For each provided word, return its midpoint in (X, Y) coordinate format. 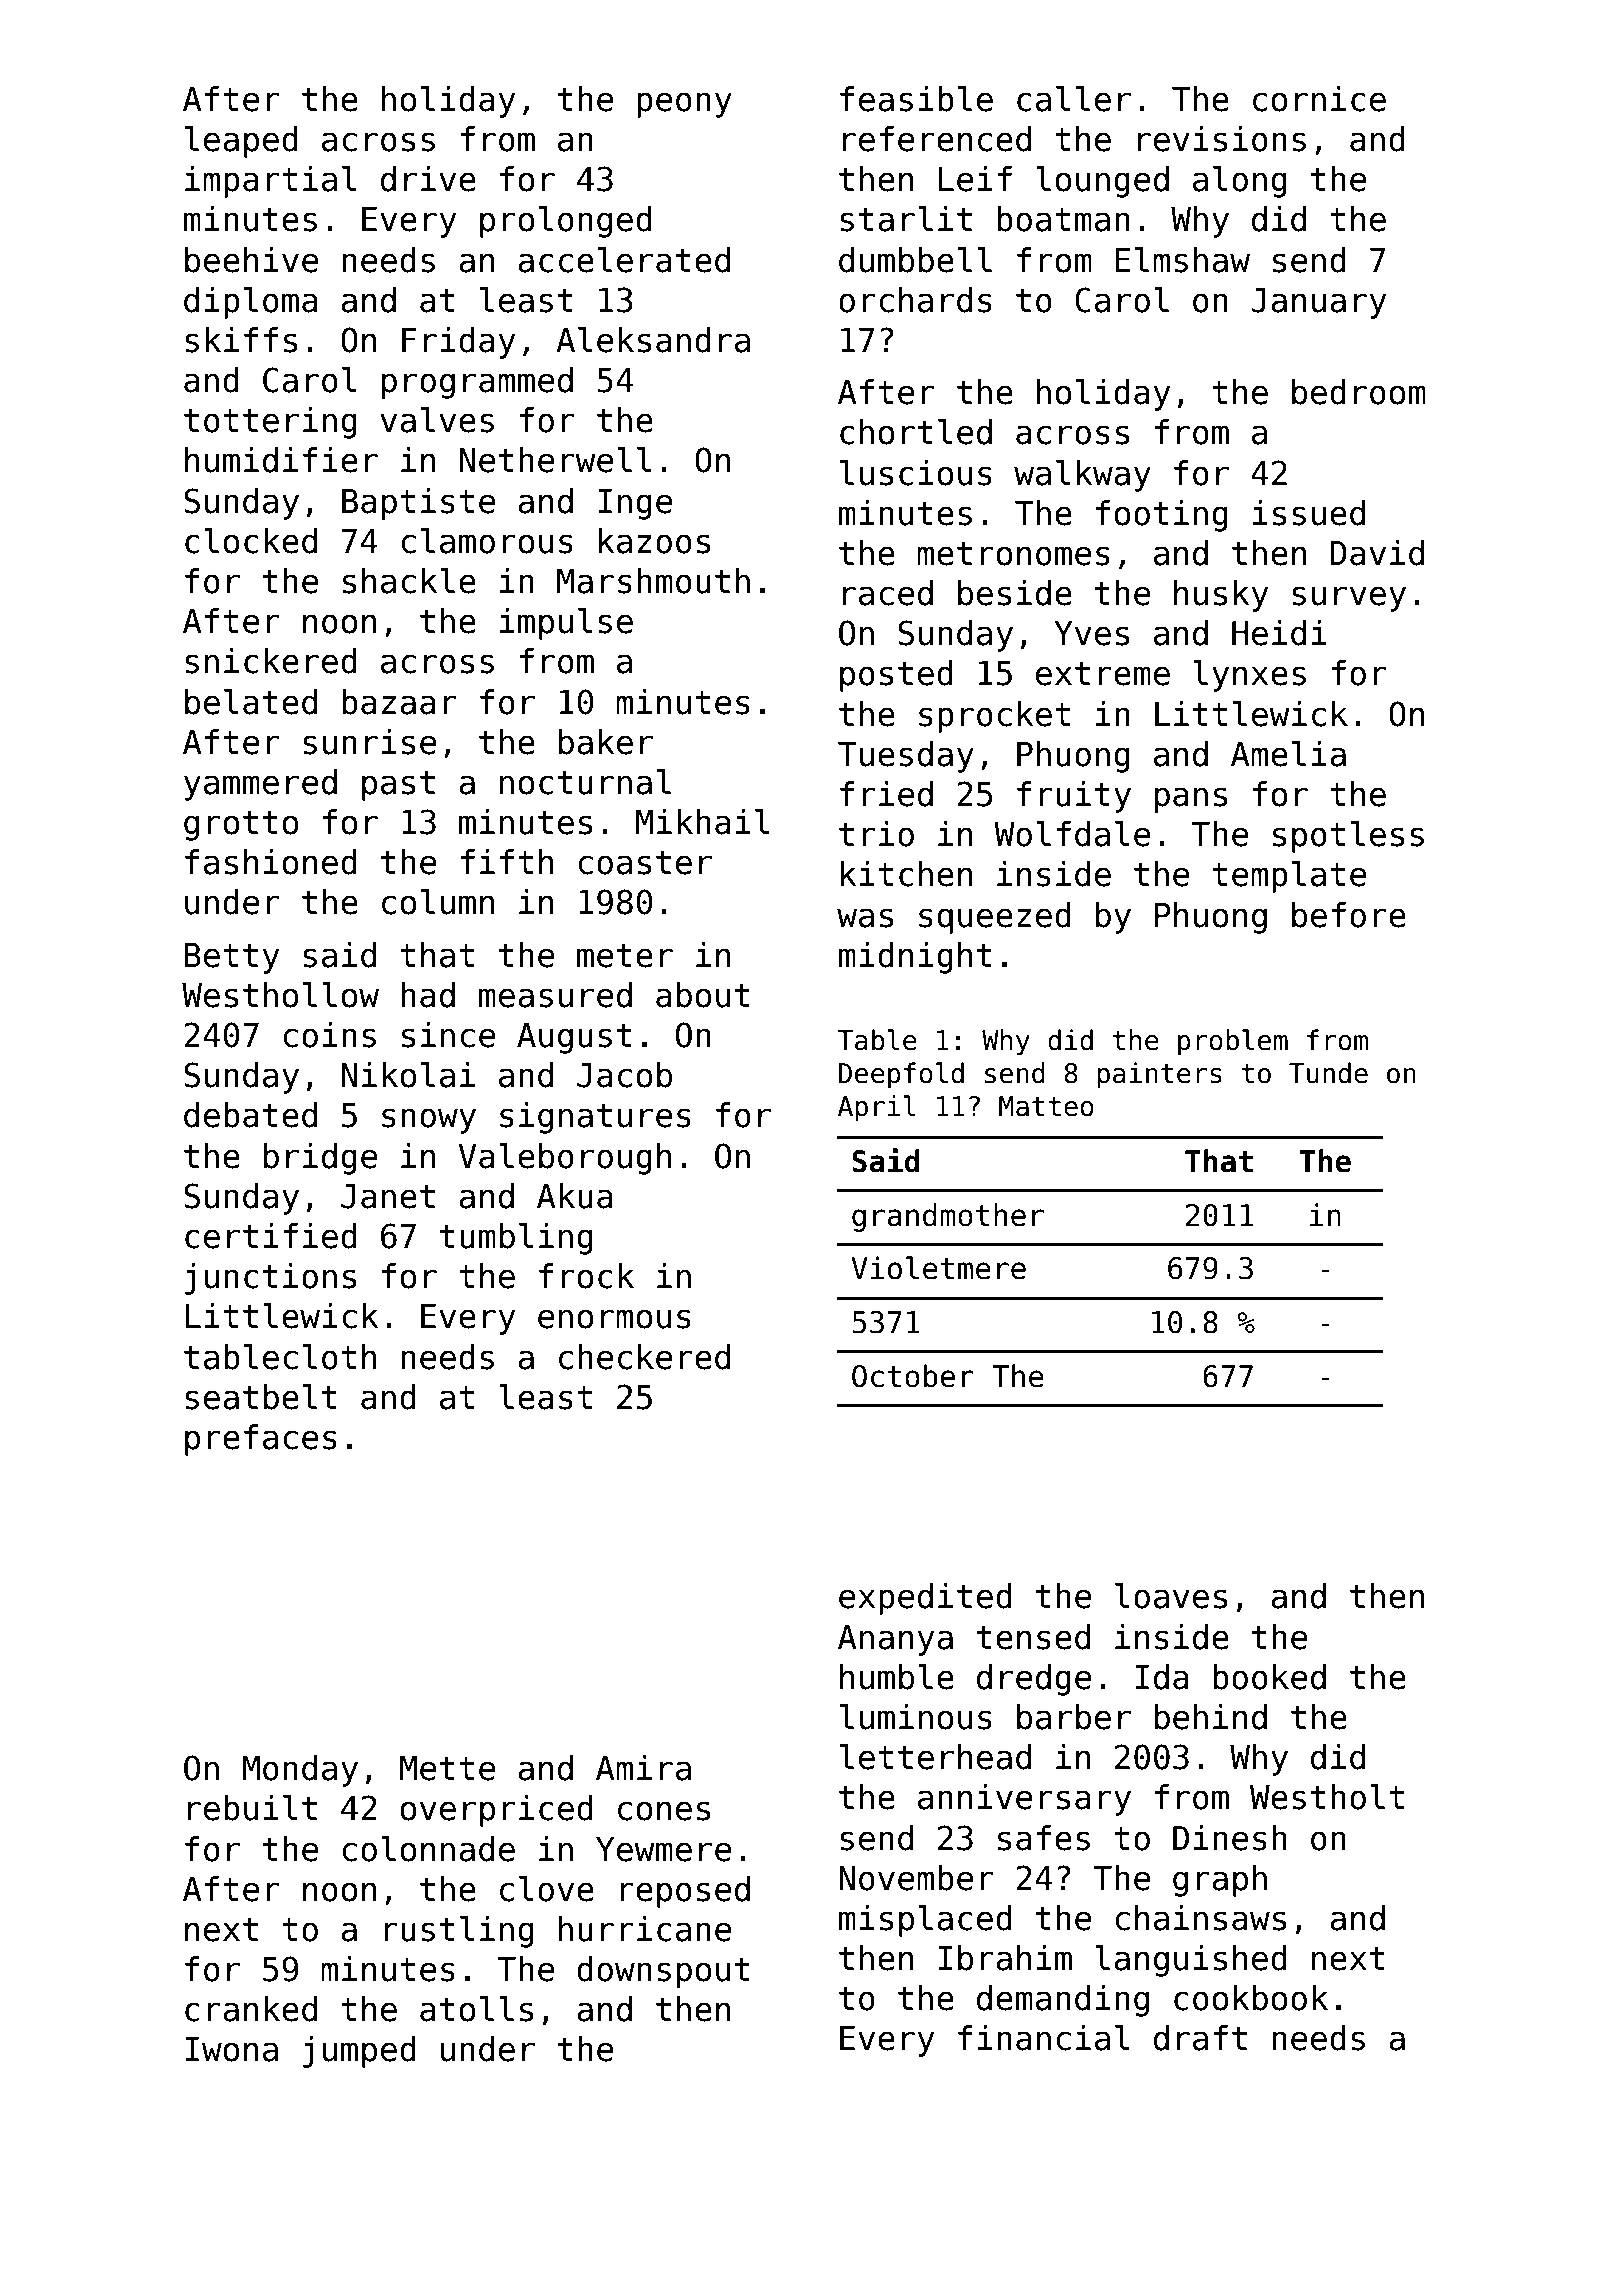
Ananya (895, 1640)
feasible (916, 99)
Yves (1091, 633)
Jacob (624, 1075)
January (1319, 303)
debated (250, 1115)
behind (1211, 1717)
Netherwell (555, 460)
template (1289, 877)
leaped (241, 142)
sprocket (994, 717)
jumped (359, 2052)
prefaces (261, 1440)
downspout (663, 1972)
